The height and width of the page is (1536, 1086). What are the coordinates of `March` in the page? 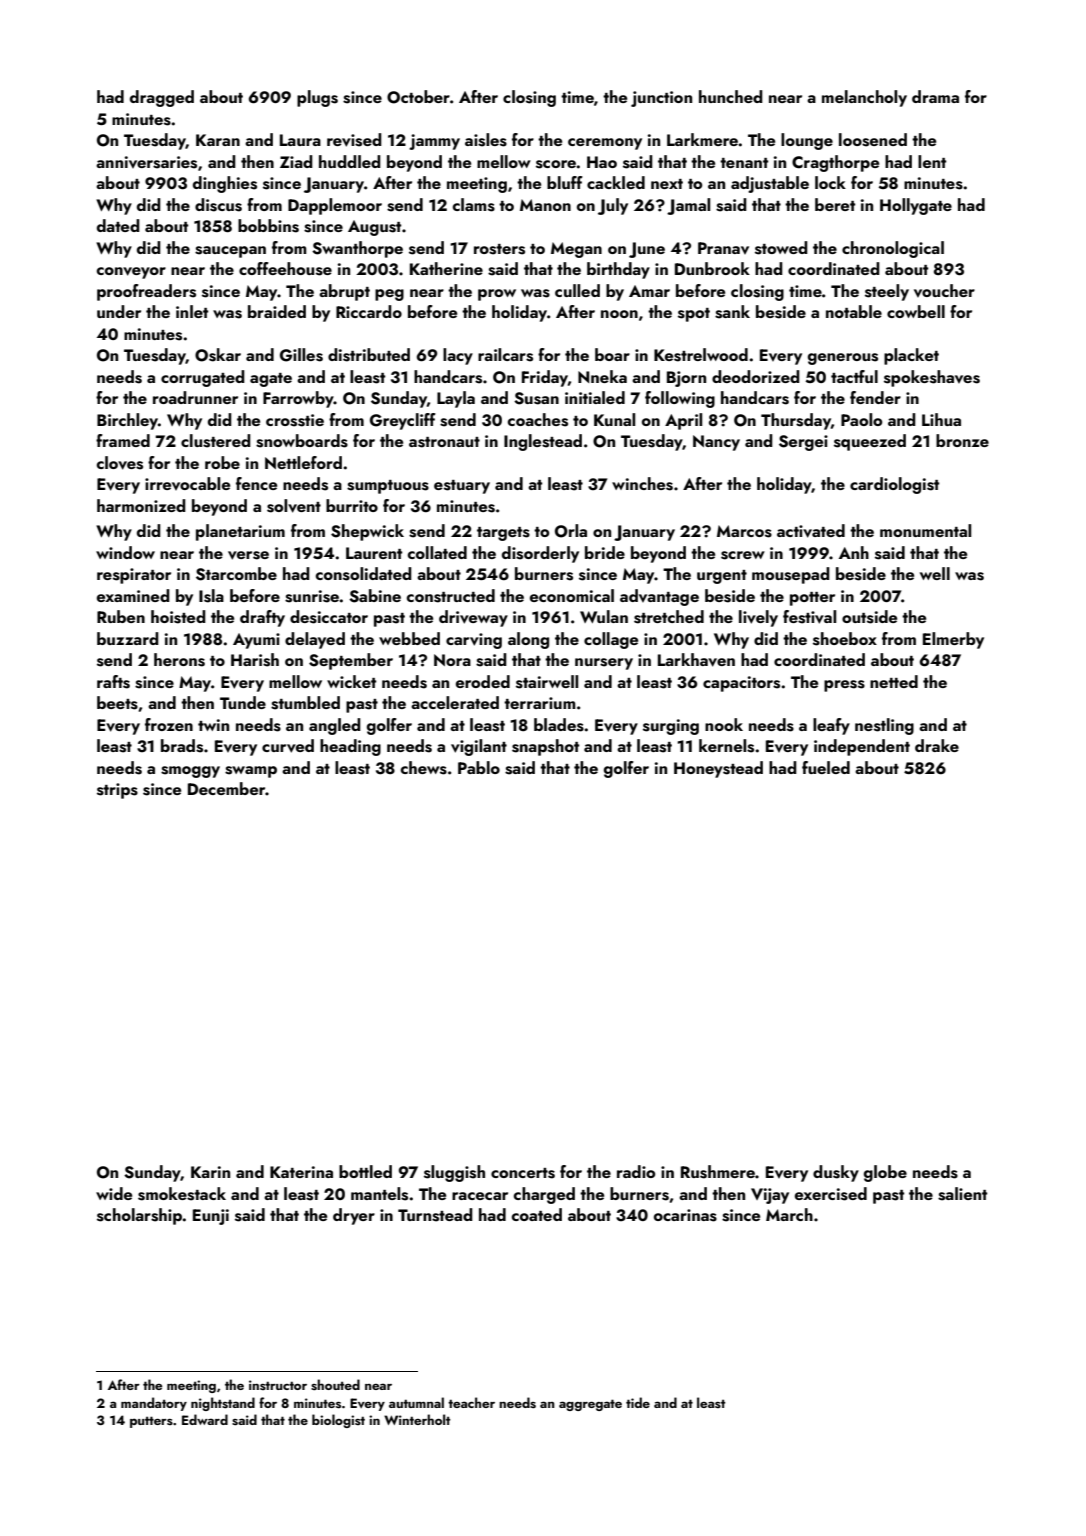 It's located at (789, 1214).
